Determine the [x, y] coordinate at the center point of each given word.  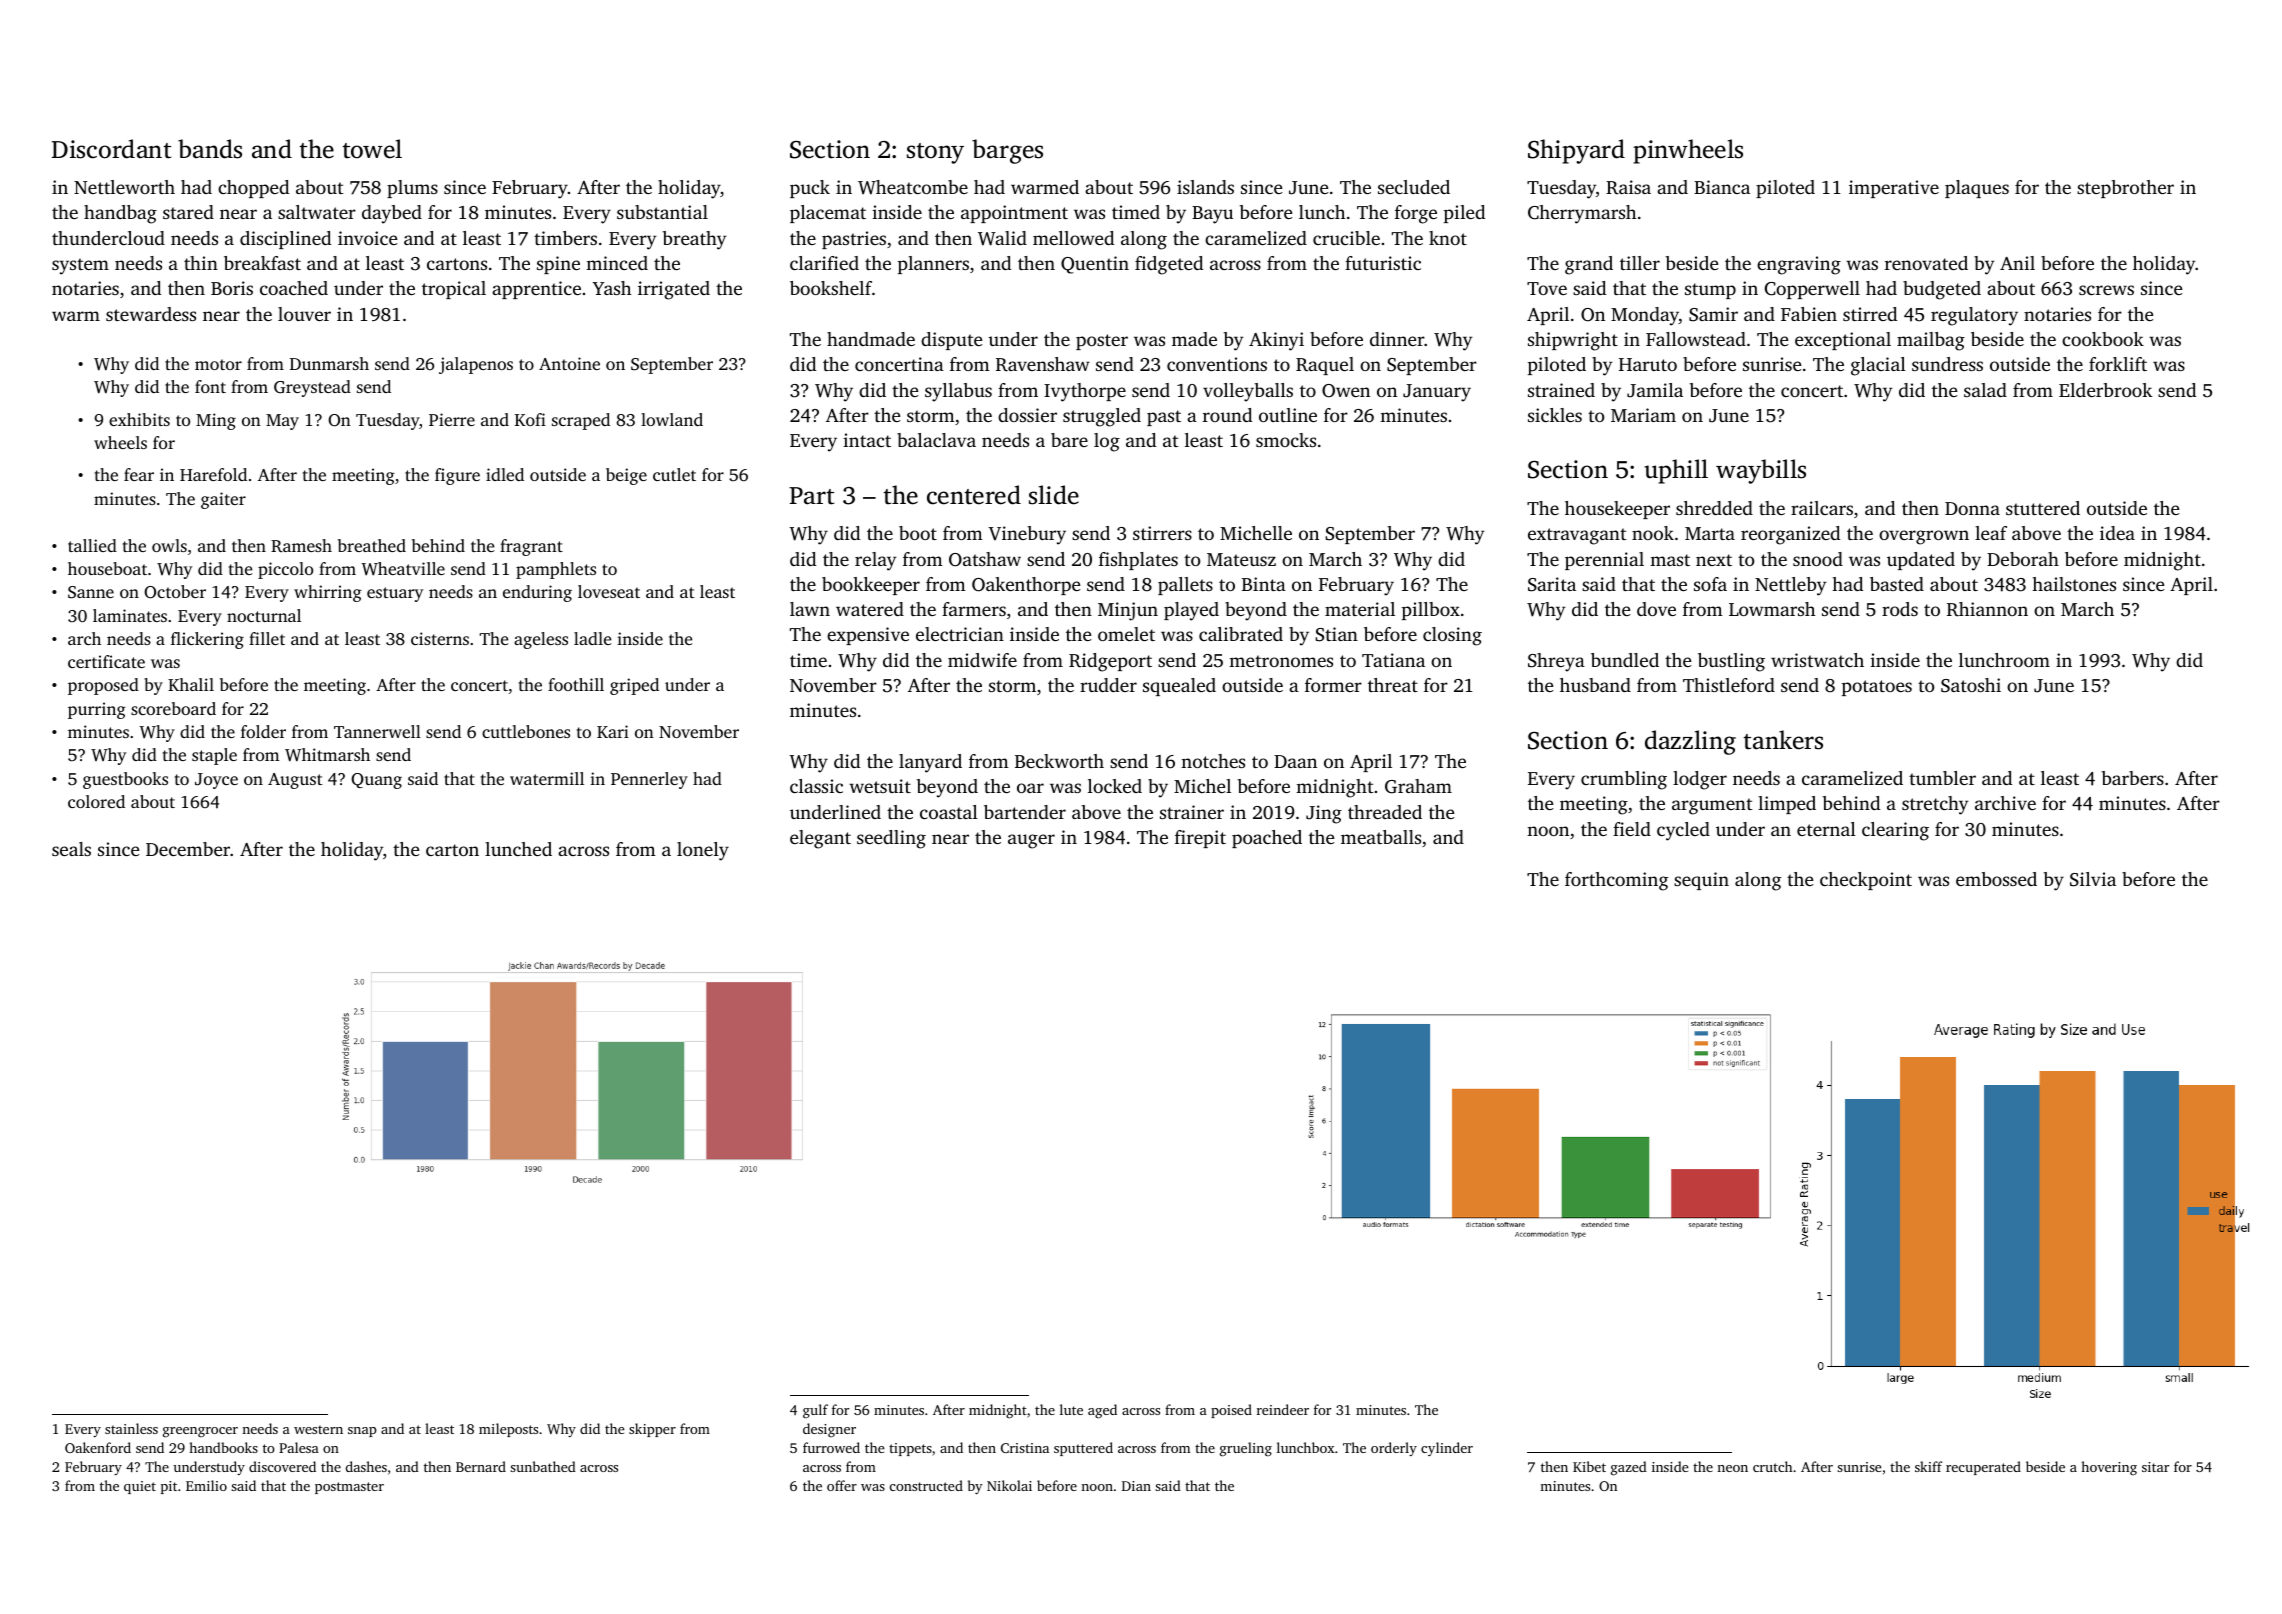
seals [71, 849]
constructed [926, 1485]
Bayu [1212, 215]
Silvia [2093, 879]
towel [372, 149]
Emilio [206, 1485]
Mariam [1643, 415]
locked [1115, 786]
